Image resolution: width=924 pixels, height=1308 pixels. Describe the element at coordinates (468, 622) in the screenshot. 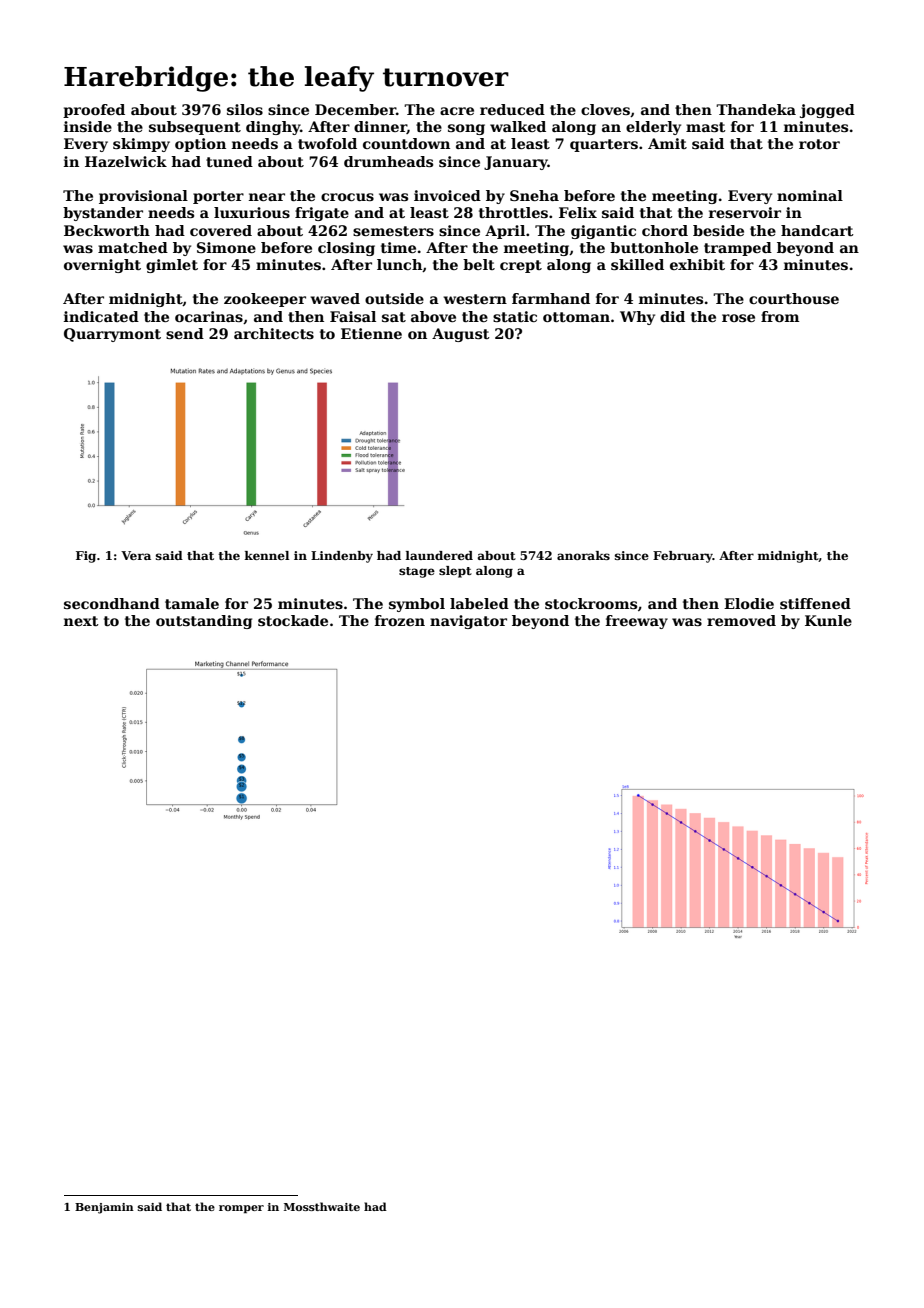

I see `navigator` at that location.
